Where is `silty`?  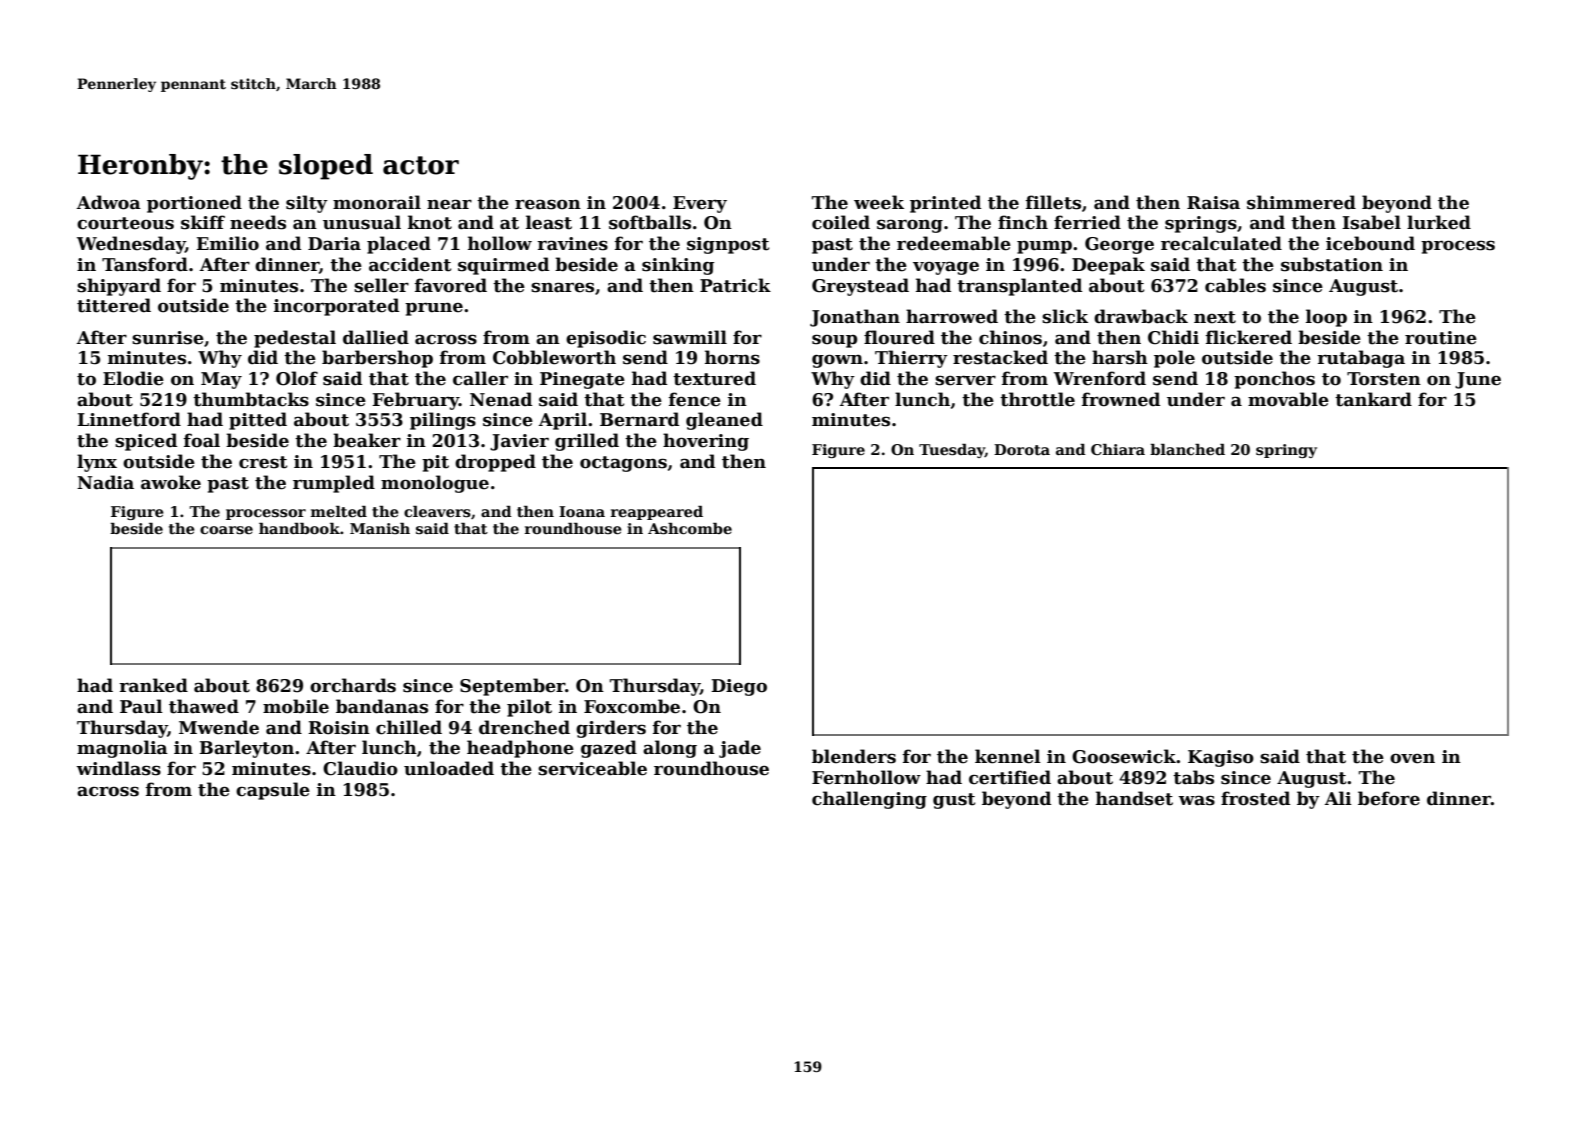
silty is located at coordinates (307, 204).
